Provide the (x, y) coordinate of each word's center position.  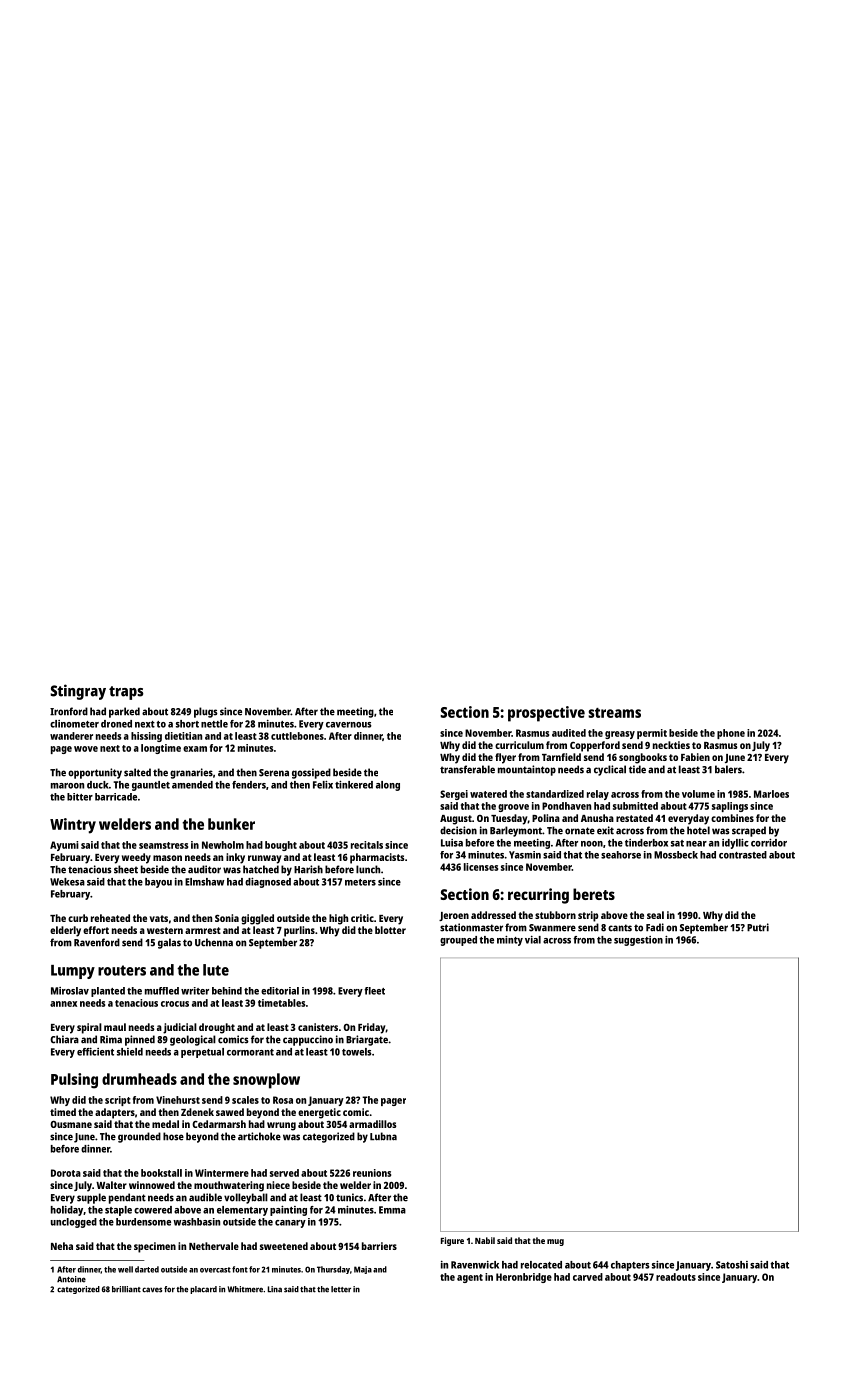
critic (362, 918)
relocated (541, 1265)
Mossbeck (676, 855)
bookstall (161, 1173)
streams (614, 713)
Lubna (383, 1136)
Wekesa (67, 882)
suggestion (638, 941)
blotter (390, 930)
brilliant (126, 1289)
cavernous (349, 725)
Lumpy (73, 972)
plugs (206, 712)
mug (555, 1242)
